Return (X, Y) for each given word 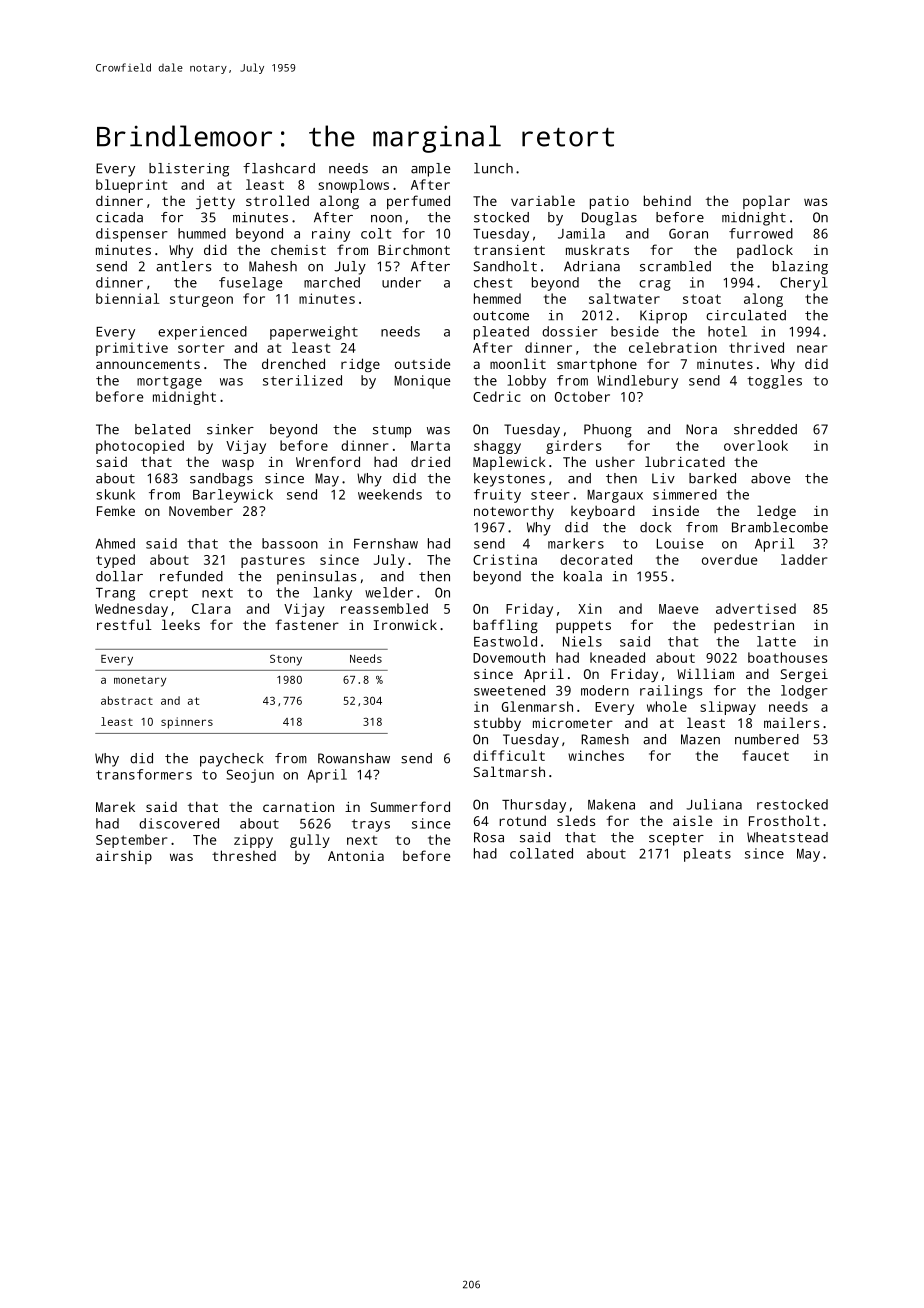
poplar (766, 202)
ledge (776, 512)
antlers (183, 266)
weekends (390, 494)
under (401, 282)
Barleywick (233, 496)
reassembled (384, 608)
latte (776, 641)
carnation (298, 807)
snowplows (354, 186)
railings (671, 692)
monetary (140, 681)
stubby (497, 724)
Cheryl (804, 284)
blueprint (131, 186)
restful (124, 624)
